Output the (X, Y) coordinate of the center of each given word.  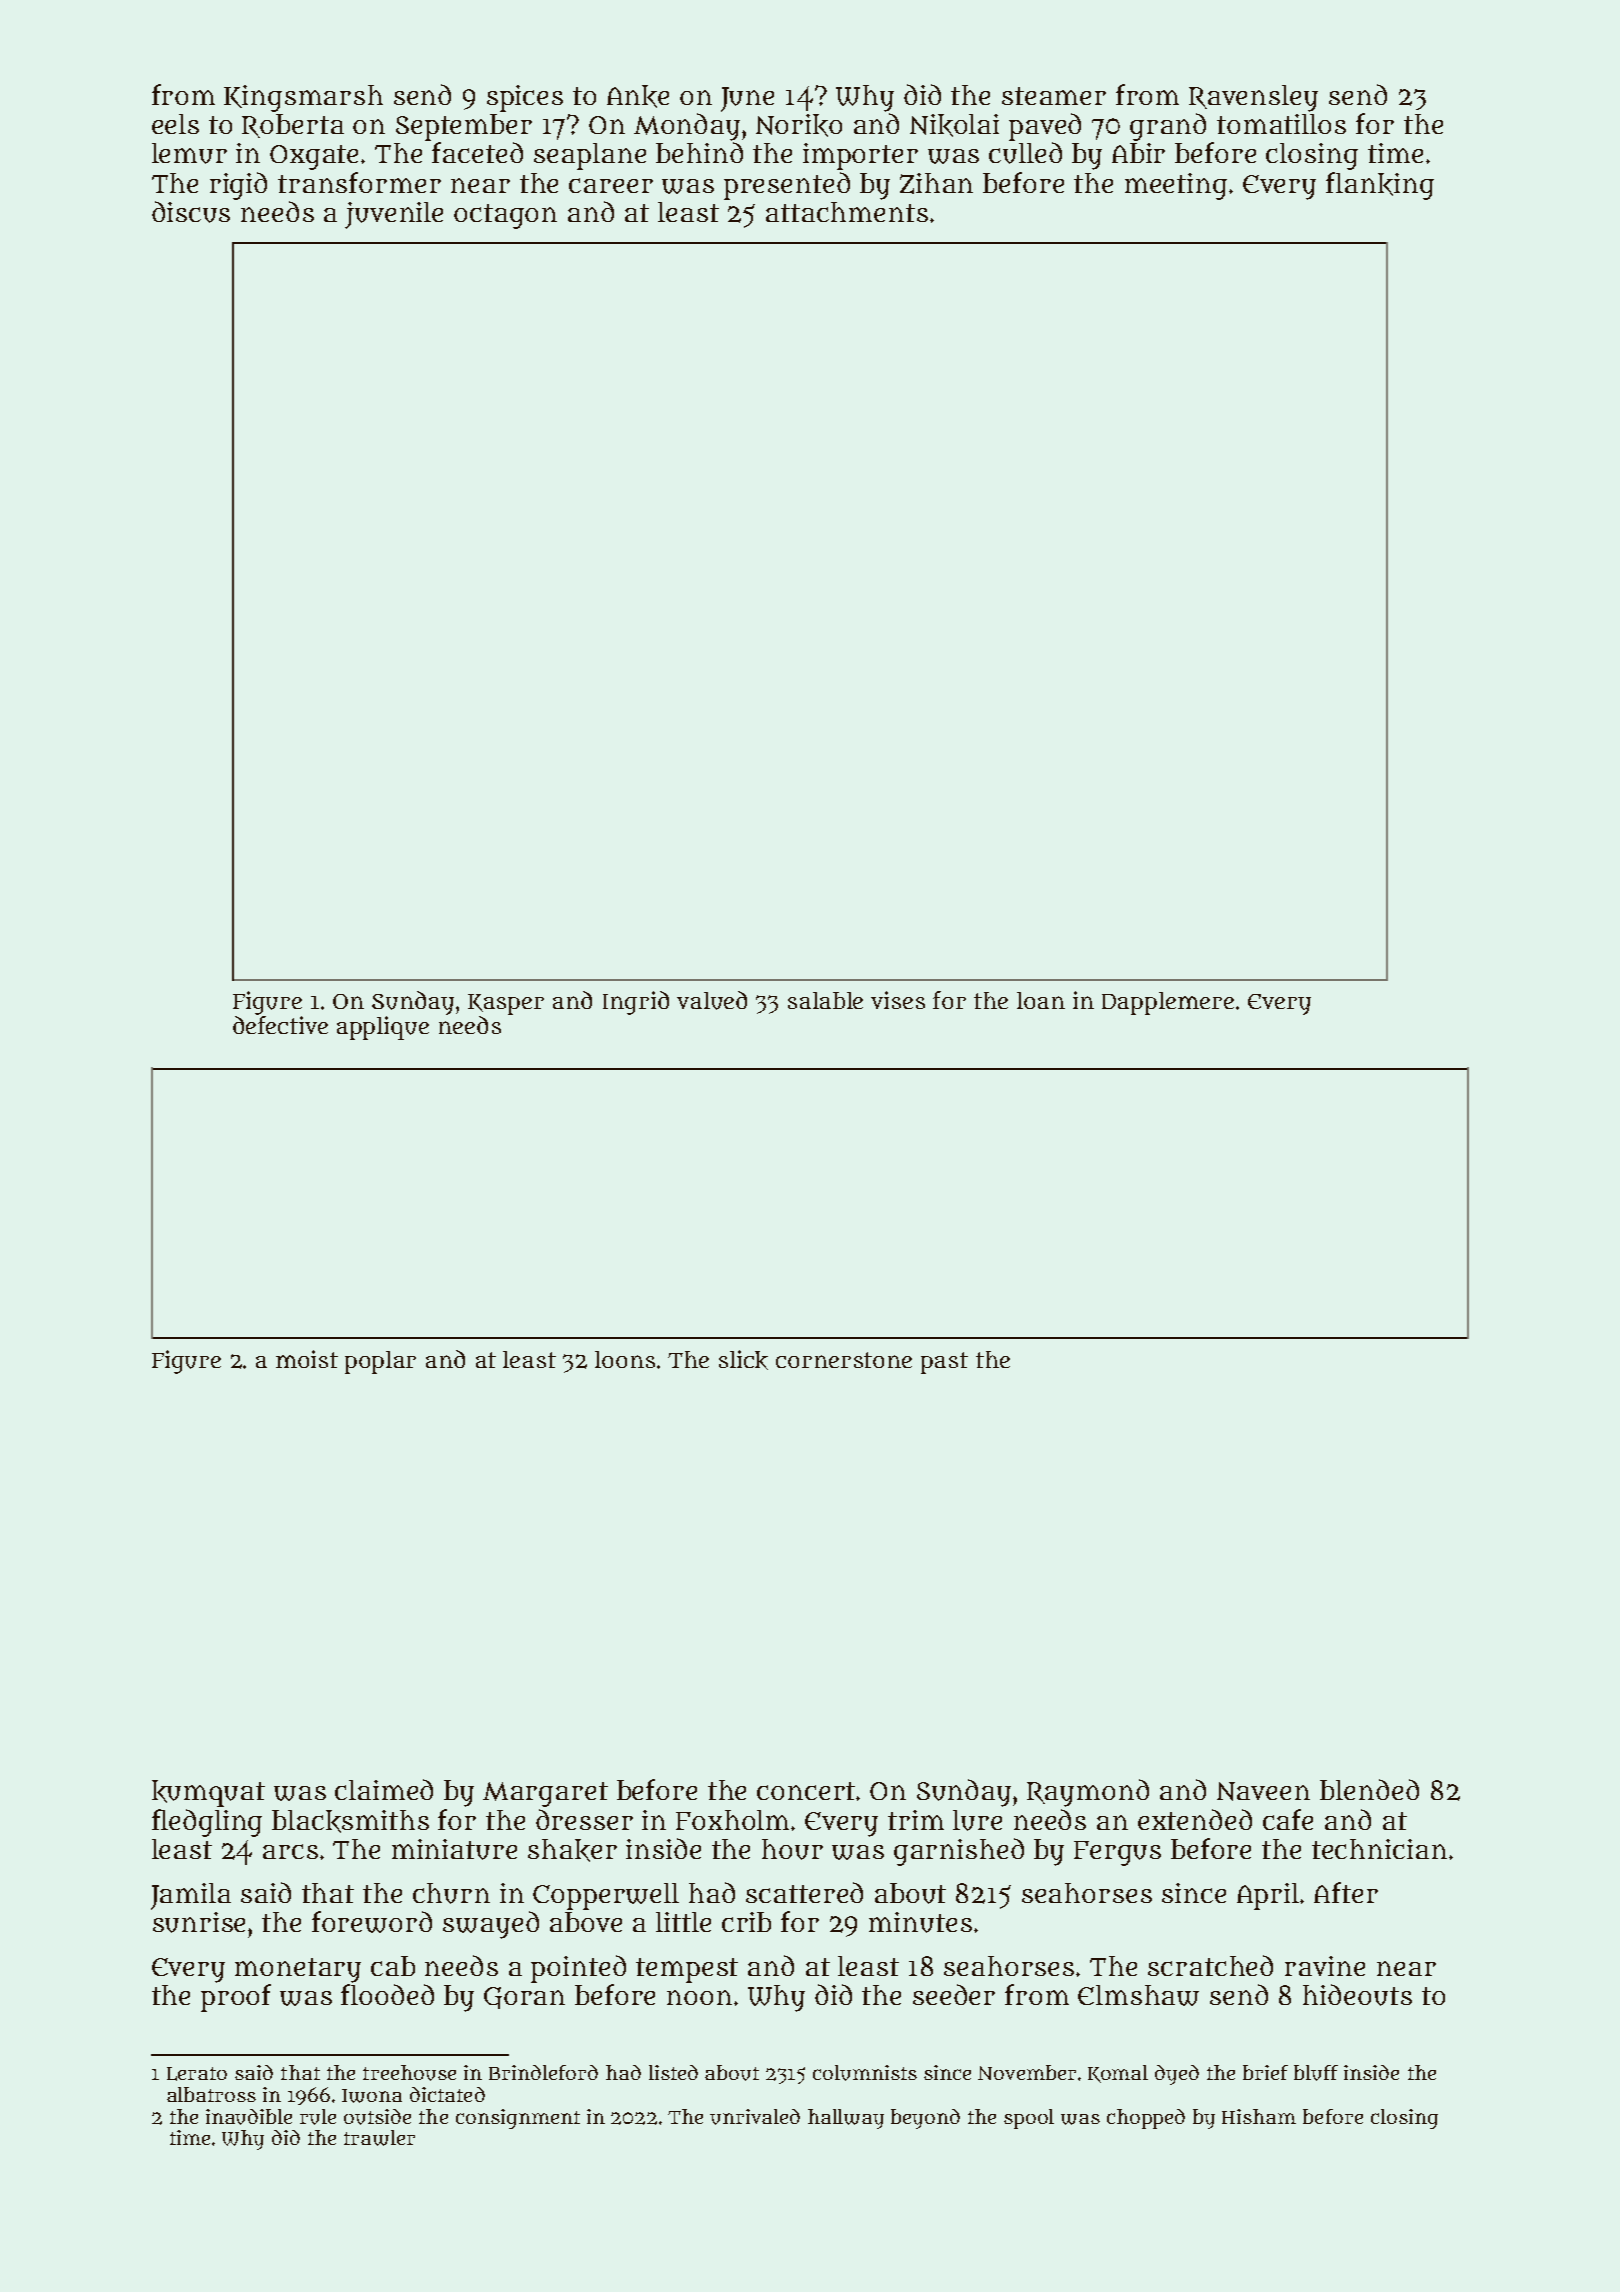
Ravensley (1253, 98)
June (747, 99)
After (1346, 1892)
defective (280, 1025)
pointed (578, 1969)
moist (307, 1359)
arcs (290, 1851)
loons (625, 1359)
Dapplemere (1168, 1003)
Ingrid (636, 1003)
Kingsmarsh (303, 98)
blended (1369, 1789)
